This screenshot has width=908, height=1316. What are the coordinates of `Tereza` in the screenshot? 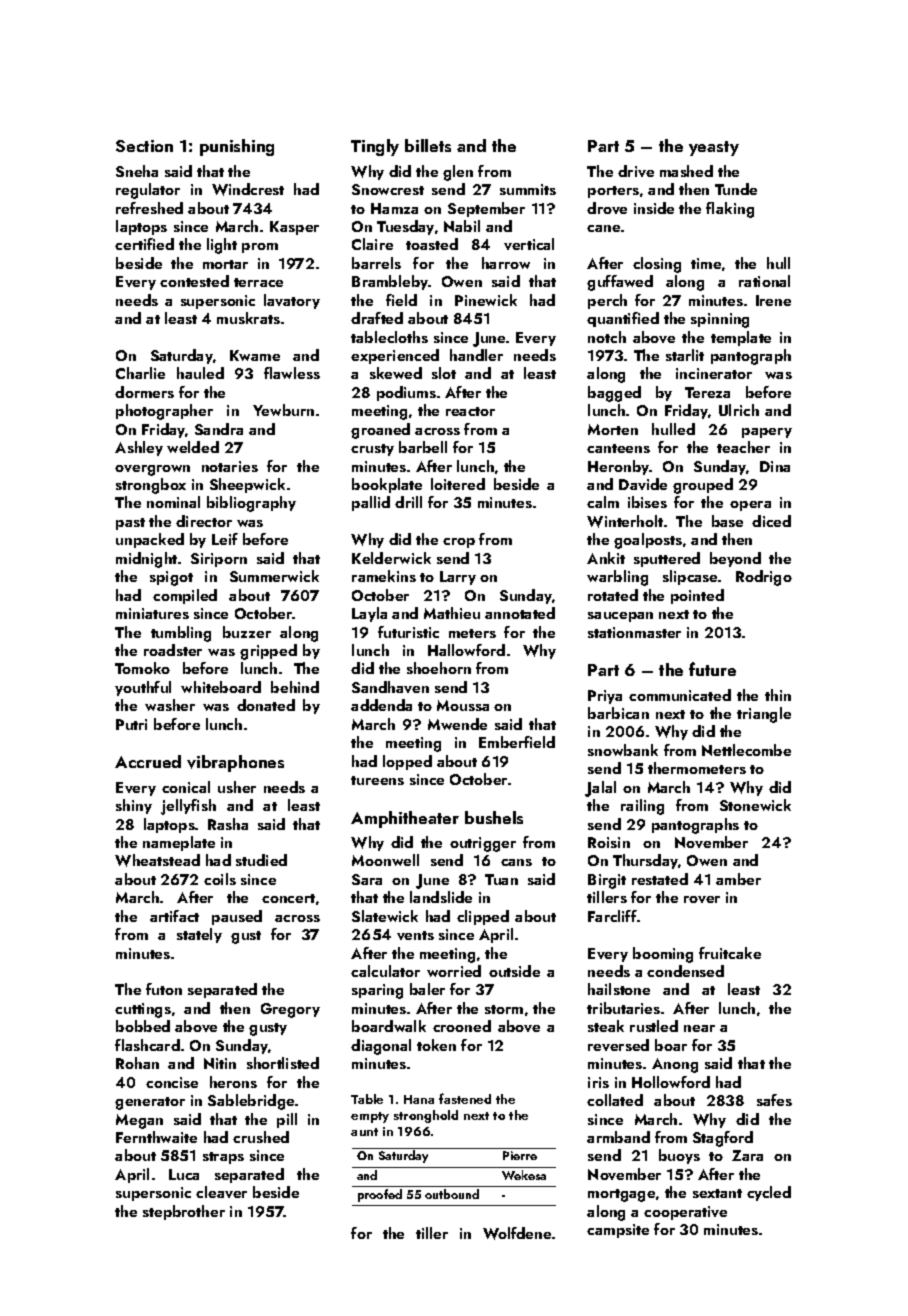 It's located at (707, 392).
